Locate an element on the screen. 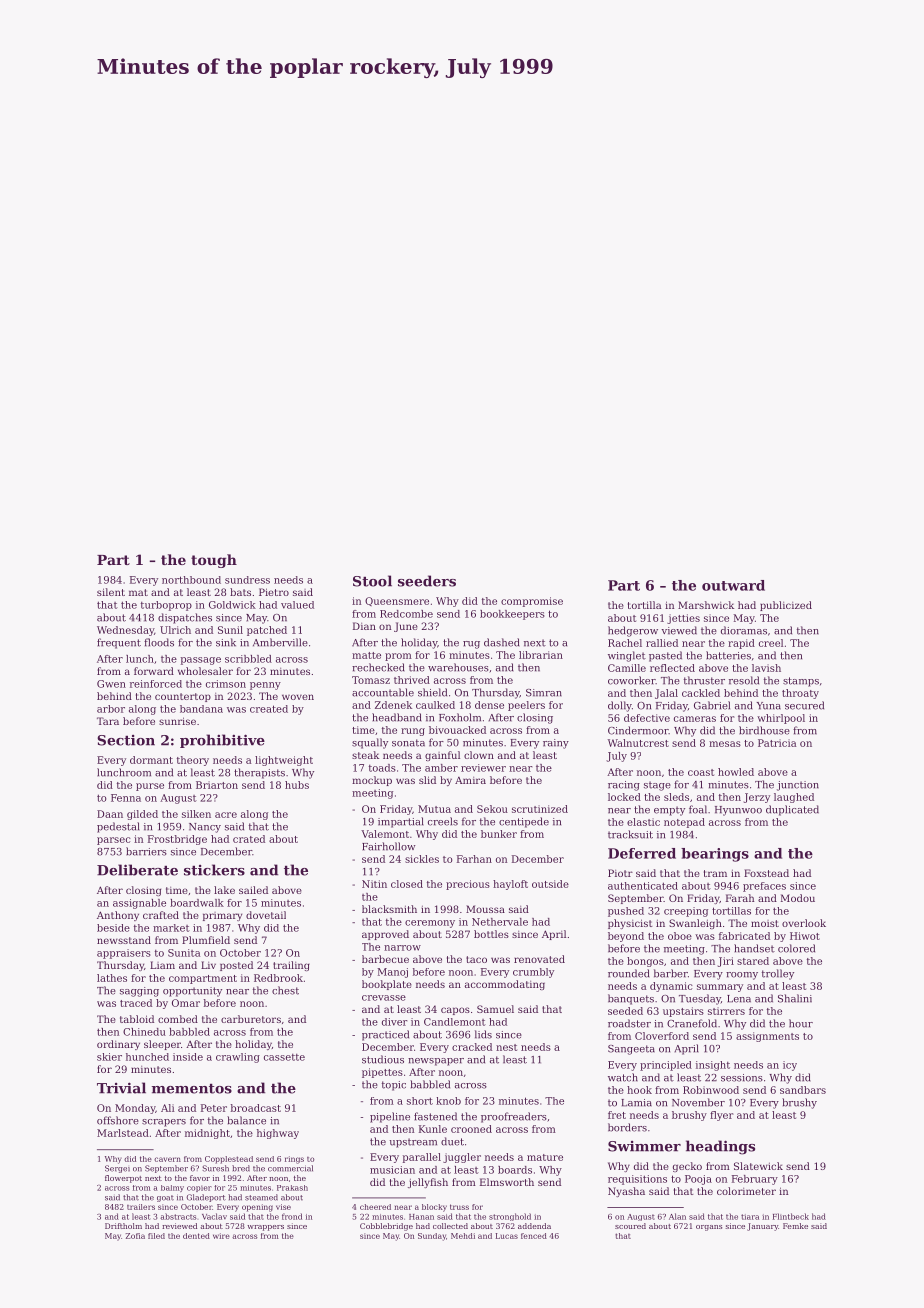 This screenshot has height=1308, width=924. tough is located at coordinates (214, 561).
